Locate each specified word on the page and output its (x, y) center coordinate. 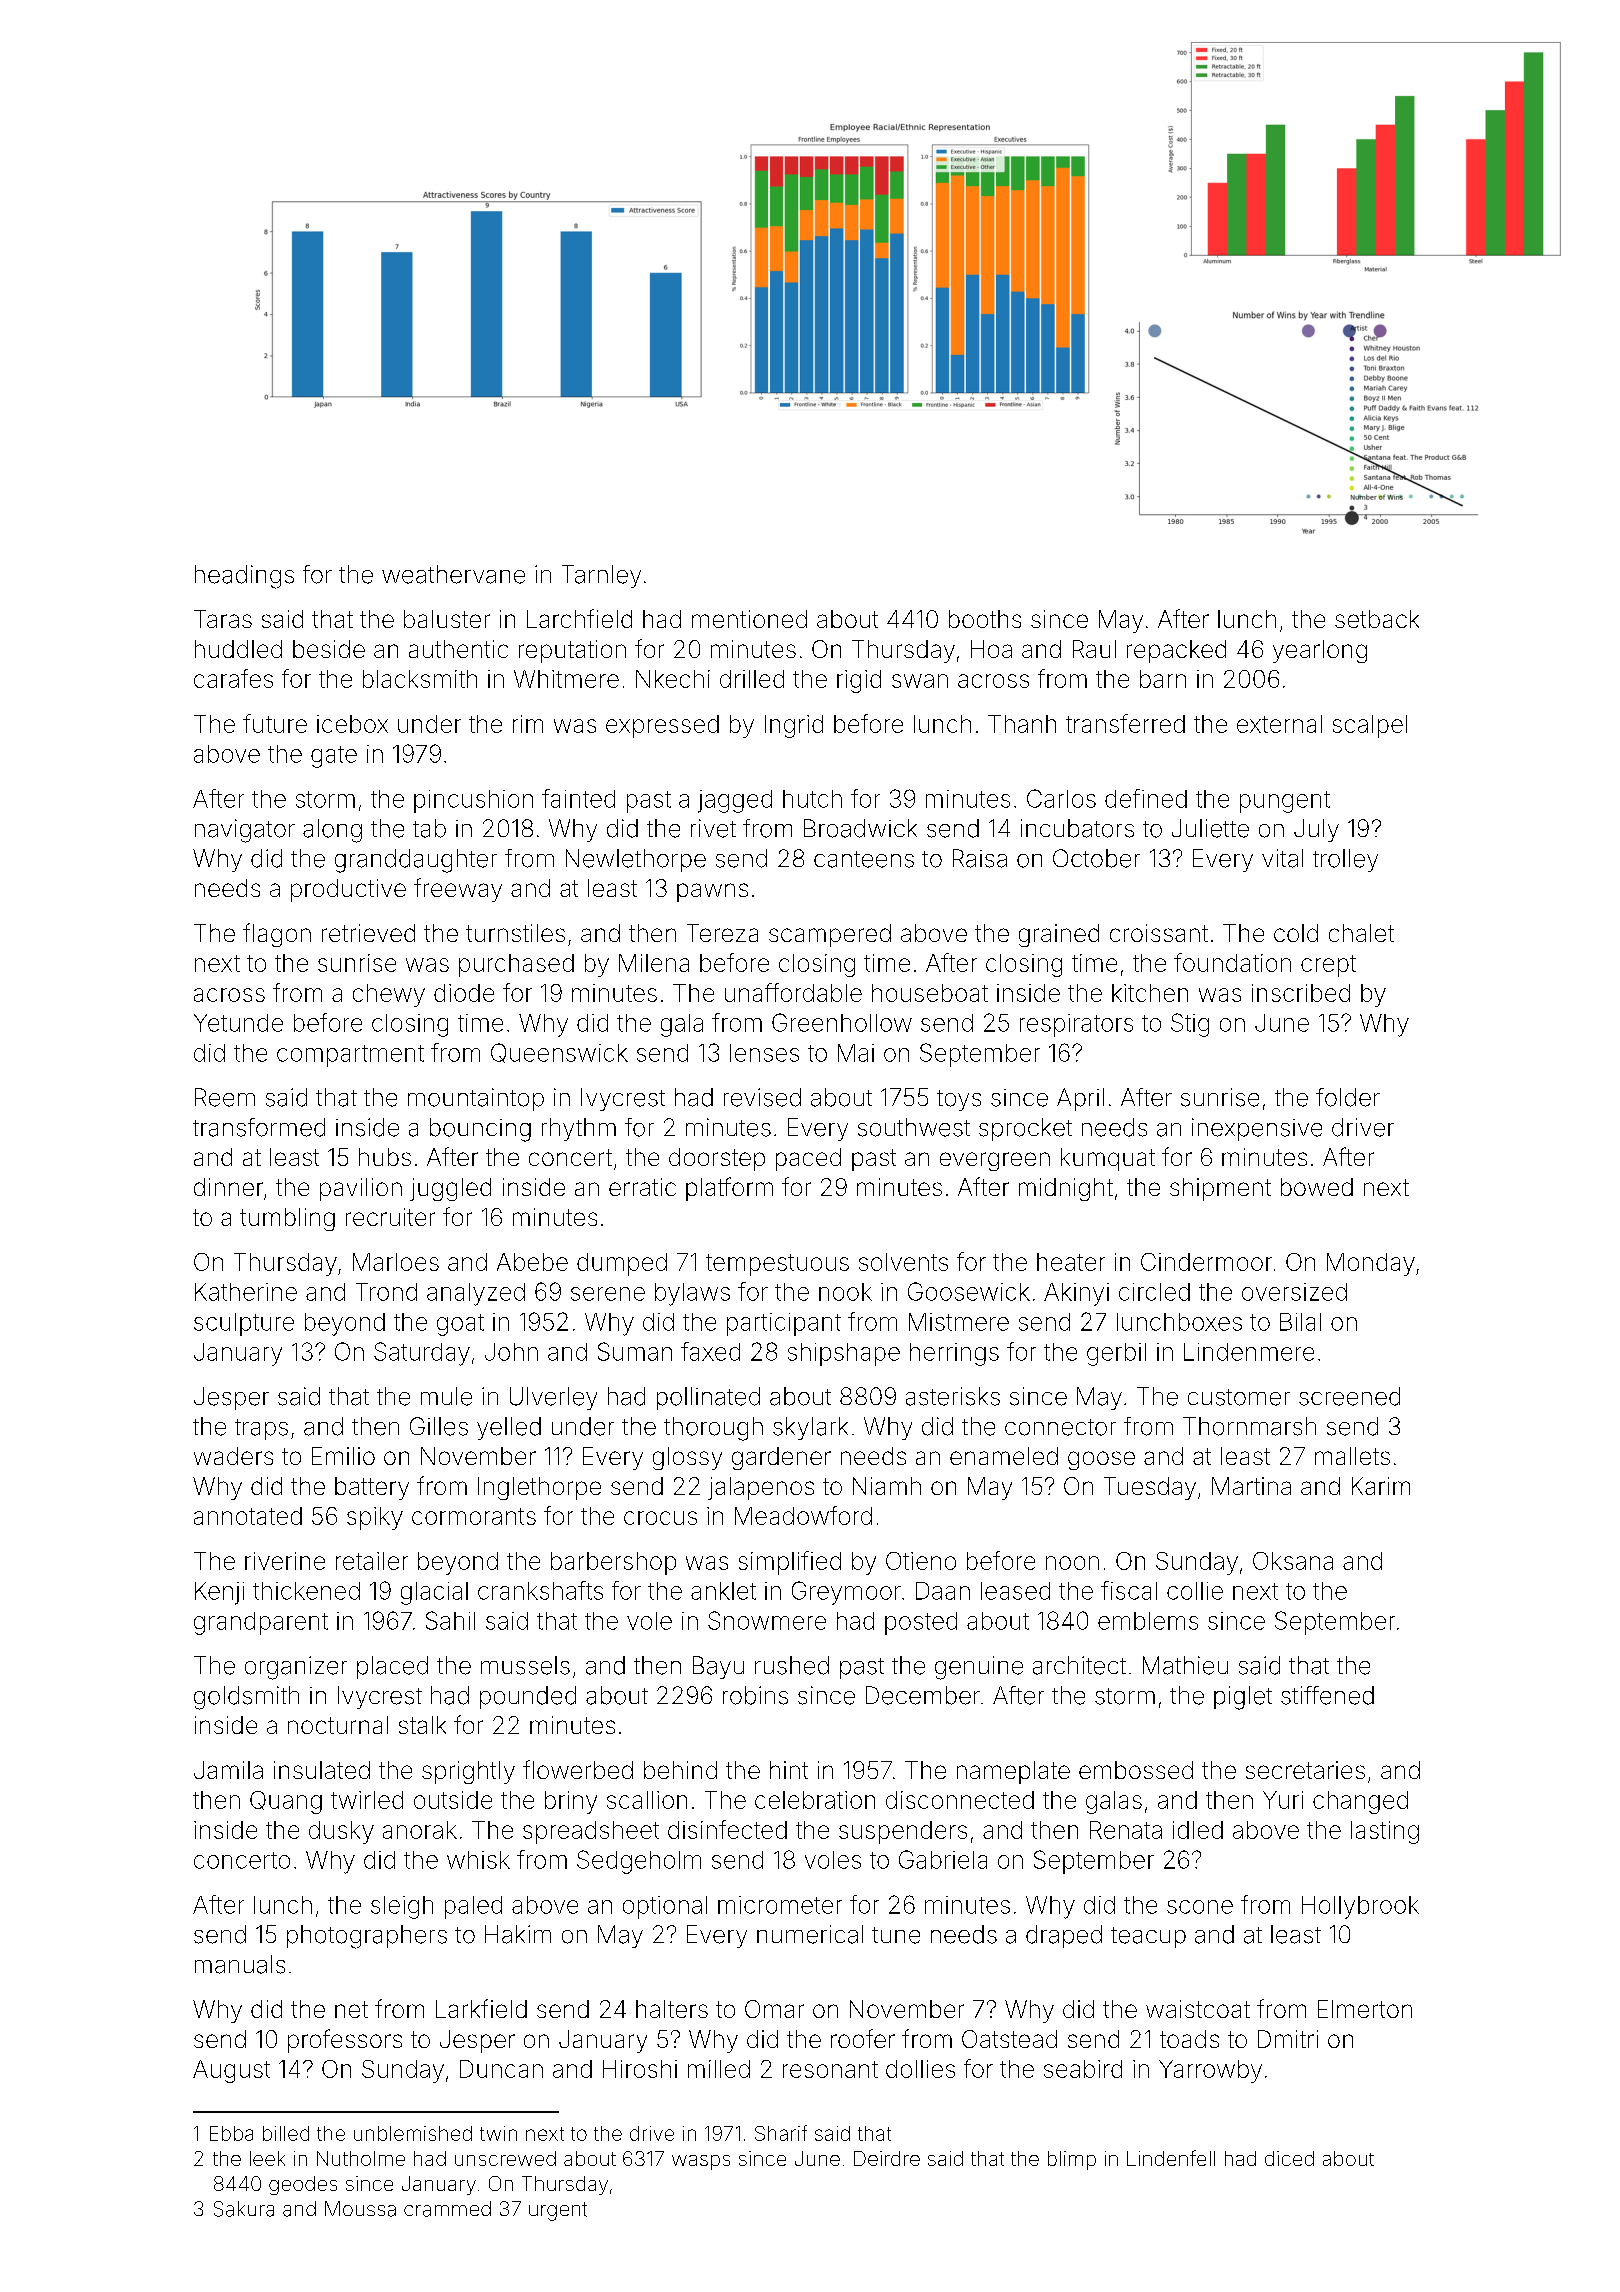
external (1279, 724)
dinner (228, 1187)
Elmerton (1365, 2009)
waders (233, 1456)
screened (1349, 1396)
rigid (859, 681)
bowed (1317, 1187)
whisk (478, 1860)
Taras (223, 619)
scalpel (1370, 726)
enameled (1004, 1456)
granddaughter (416, 861)
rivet (713, 828)
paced (808, 1159)
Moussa (360, 2209)
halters (672, 2009)
